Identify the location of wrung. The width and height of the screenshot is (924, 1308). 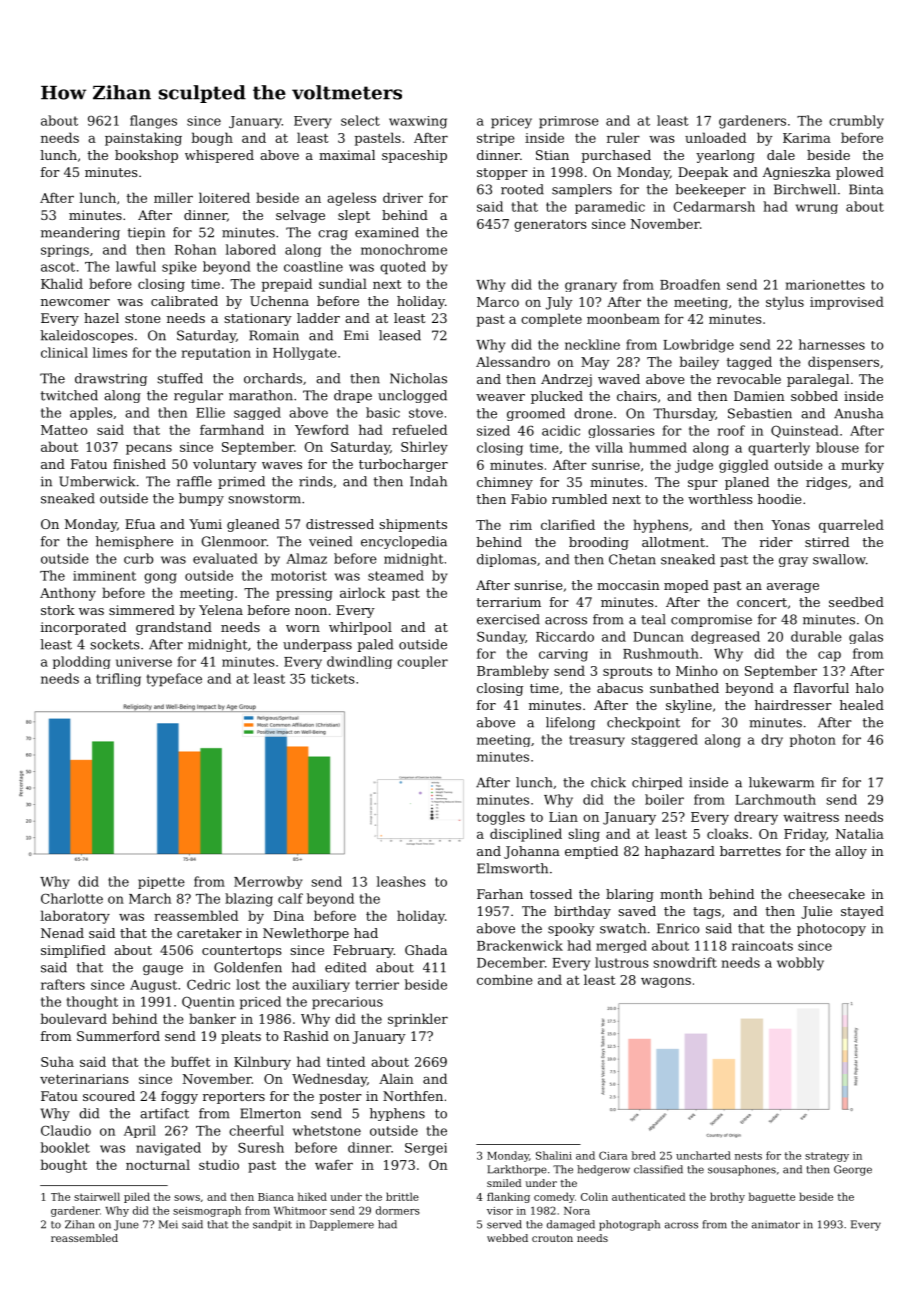
(817, 209).
